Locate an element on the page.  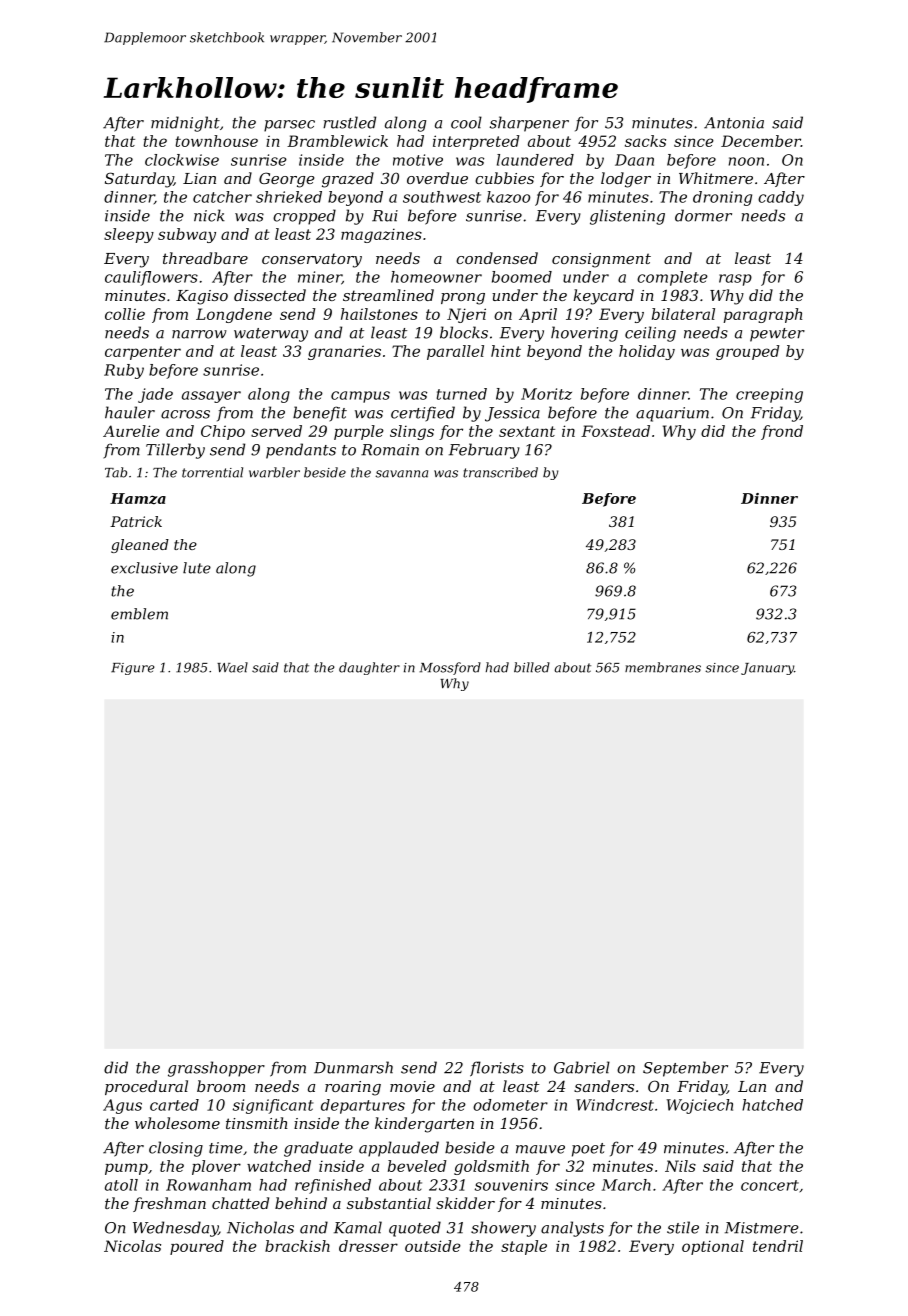
Mistmere is located at coordinates (762, 1228).
